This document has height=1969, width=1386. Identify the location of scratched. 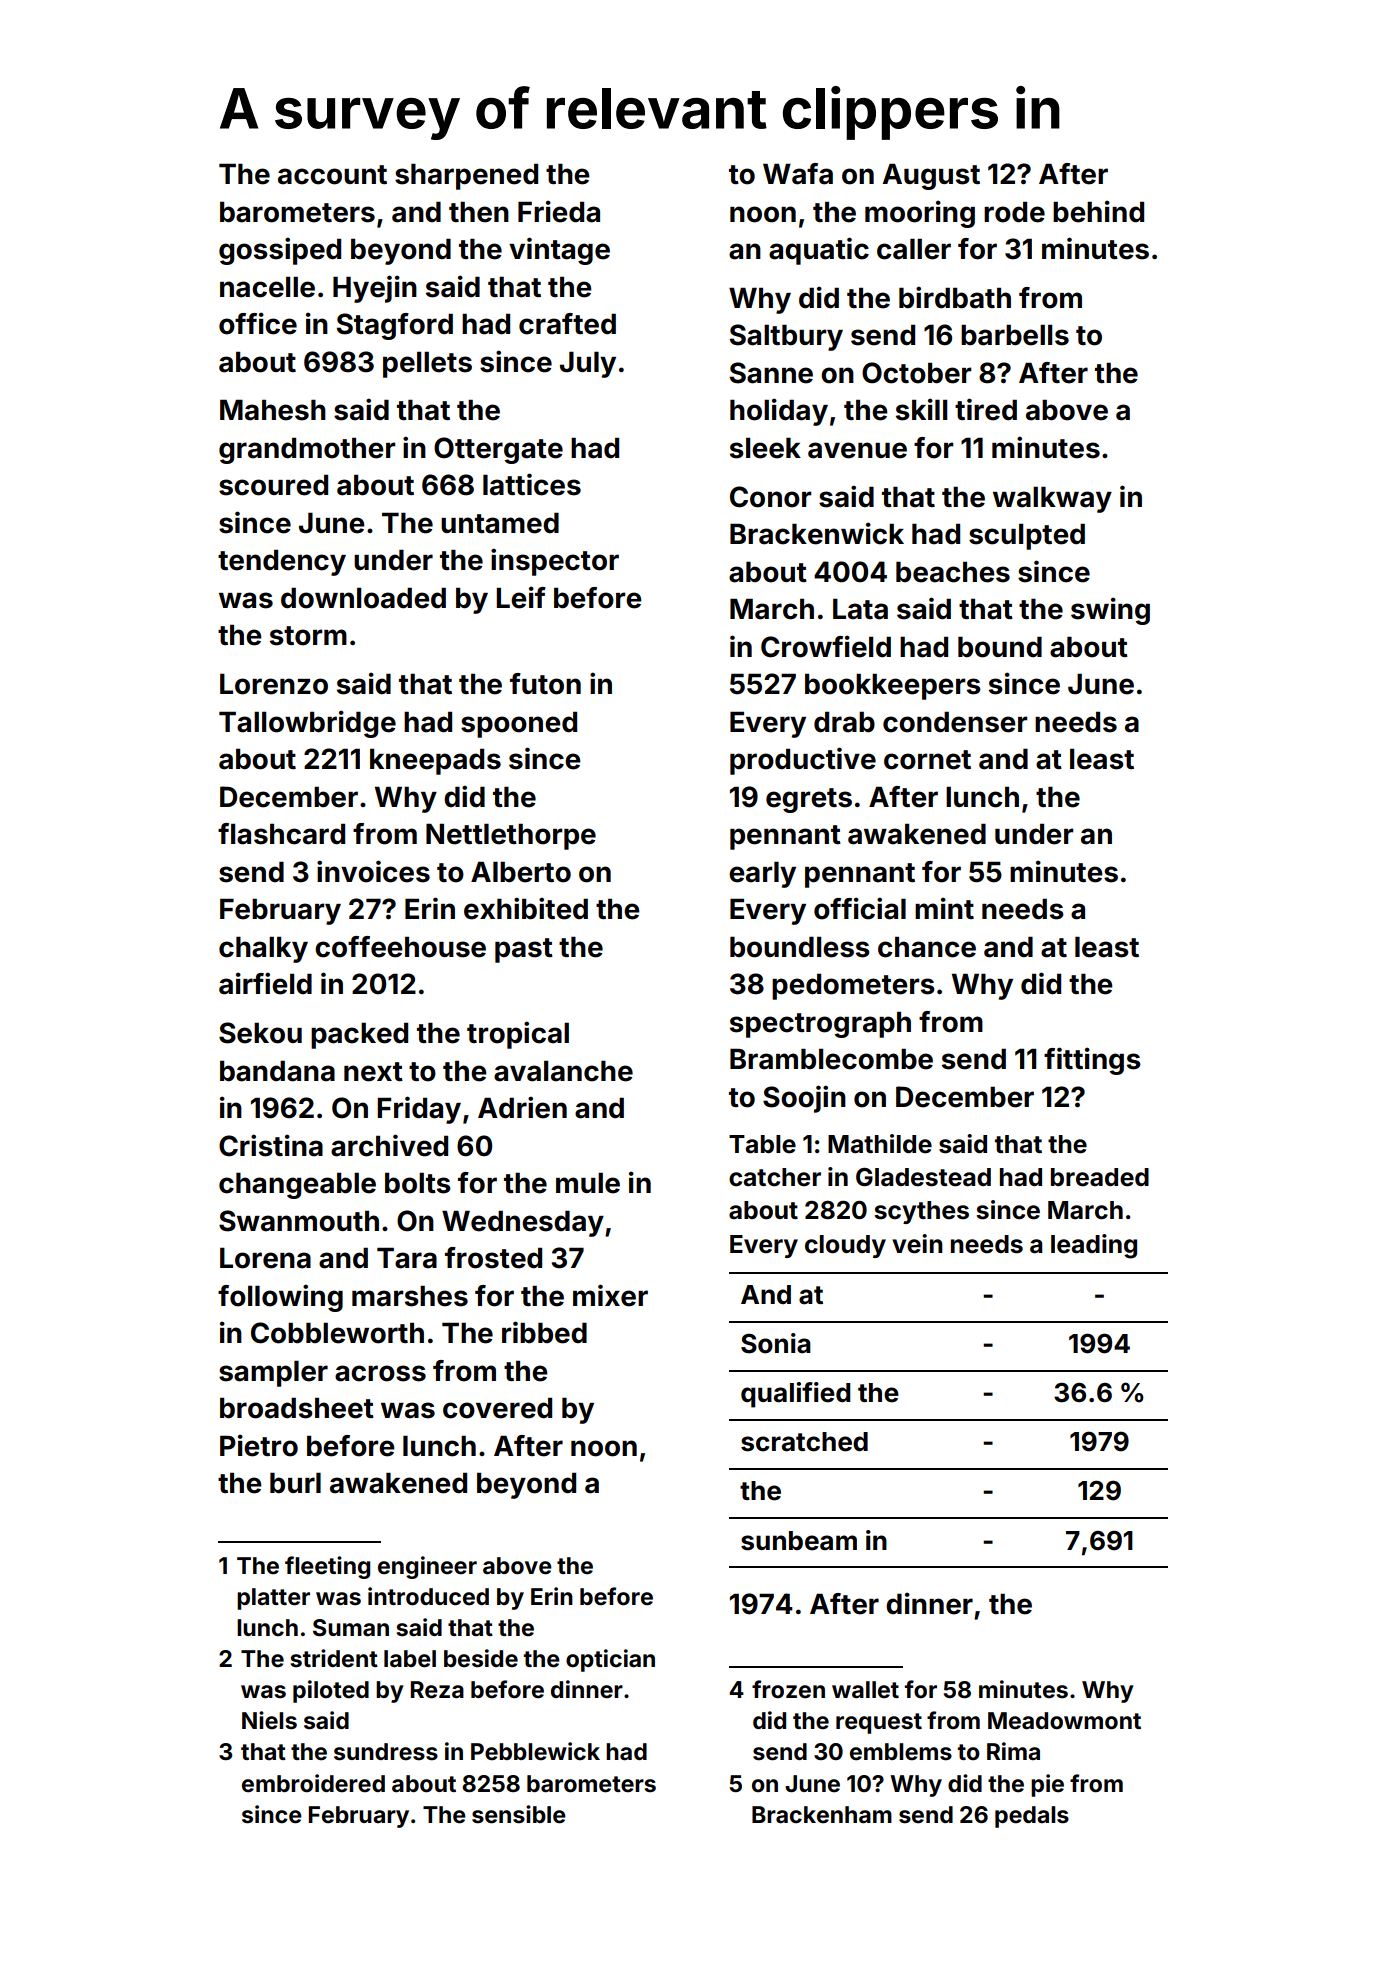
(804, 1442).
